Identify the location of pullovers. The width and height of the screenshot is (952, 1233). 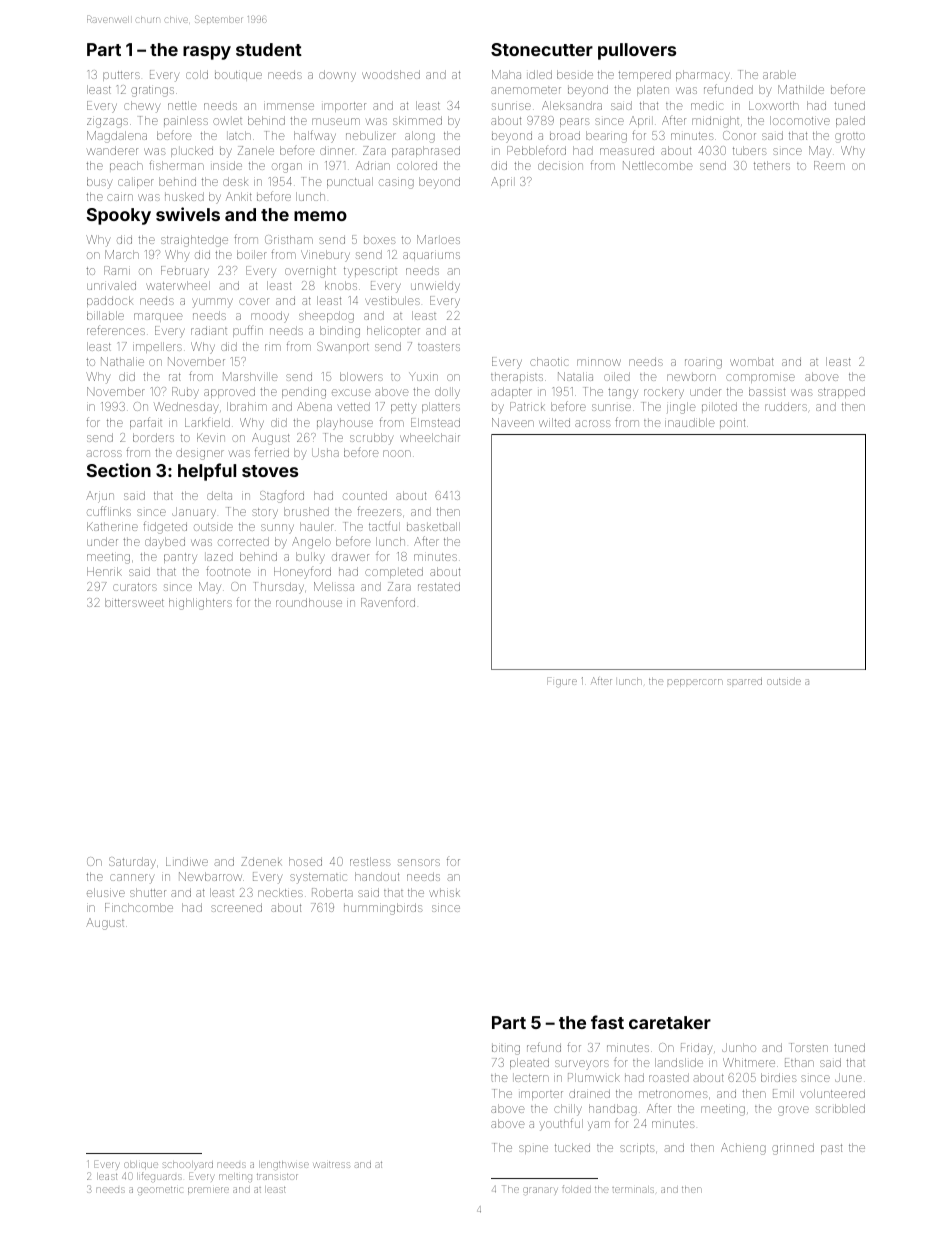
(637, 51).
